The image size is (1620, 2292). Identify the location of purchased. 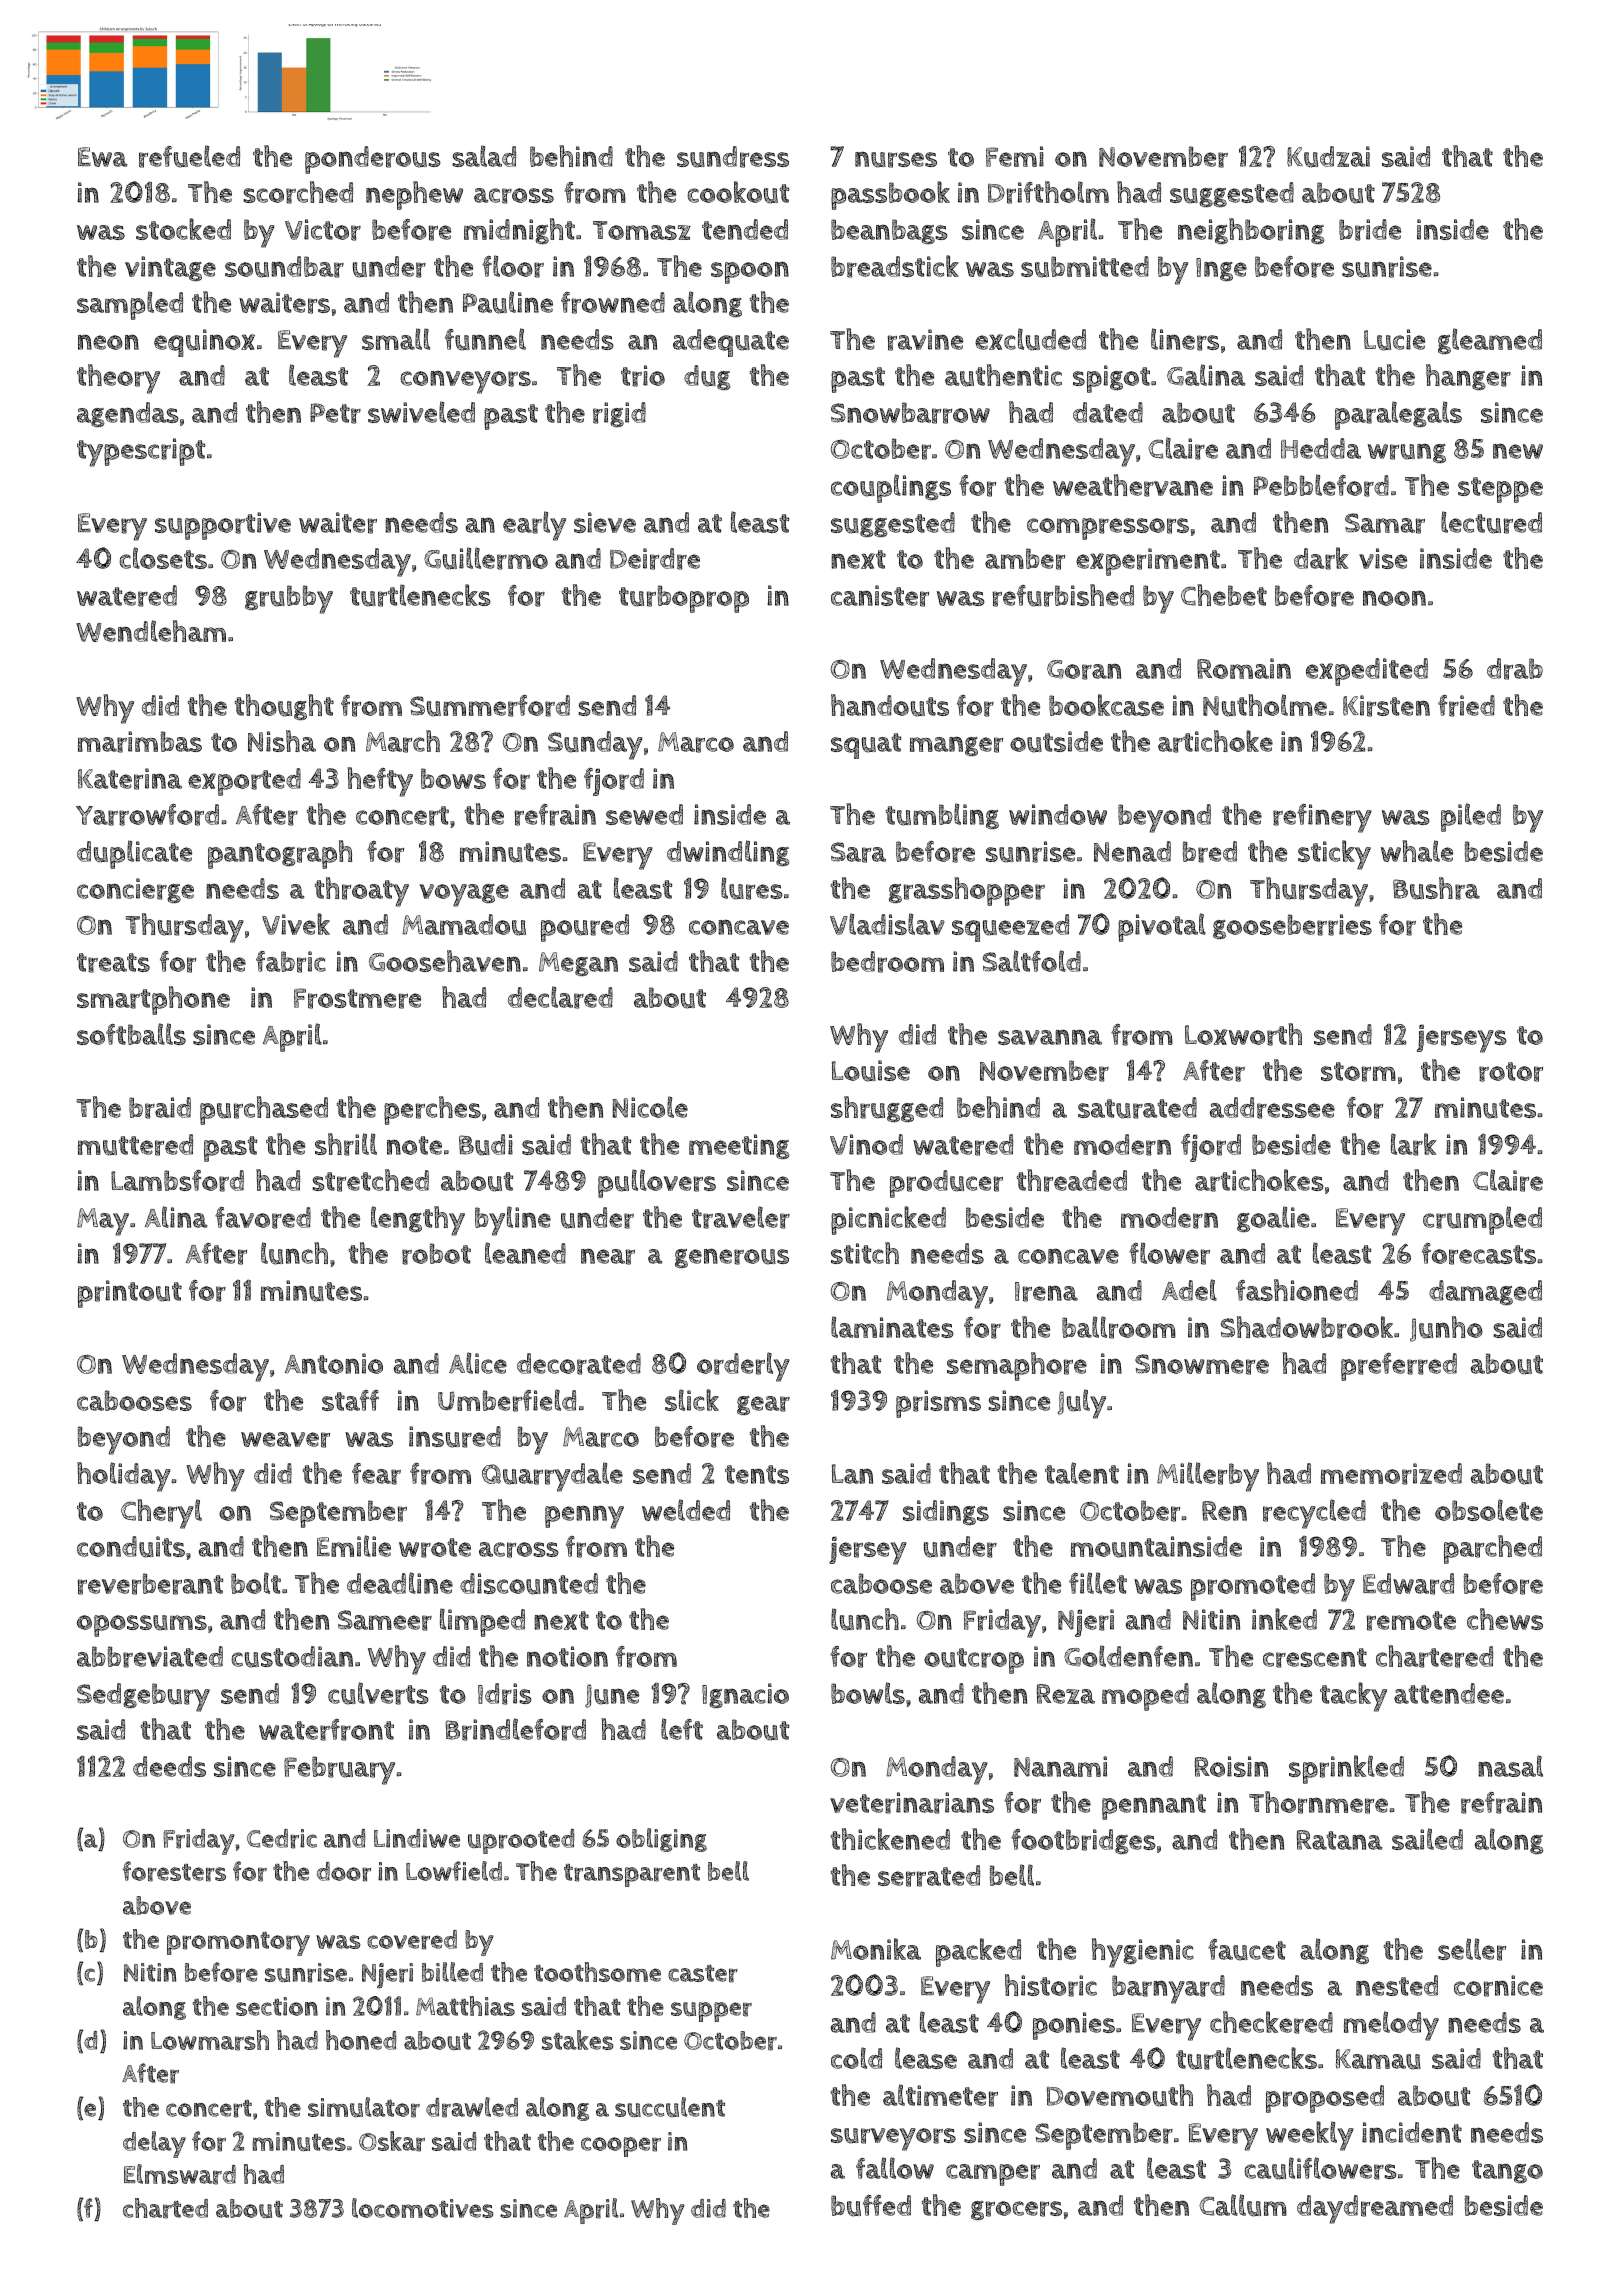
(264, 1110).
